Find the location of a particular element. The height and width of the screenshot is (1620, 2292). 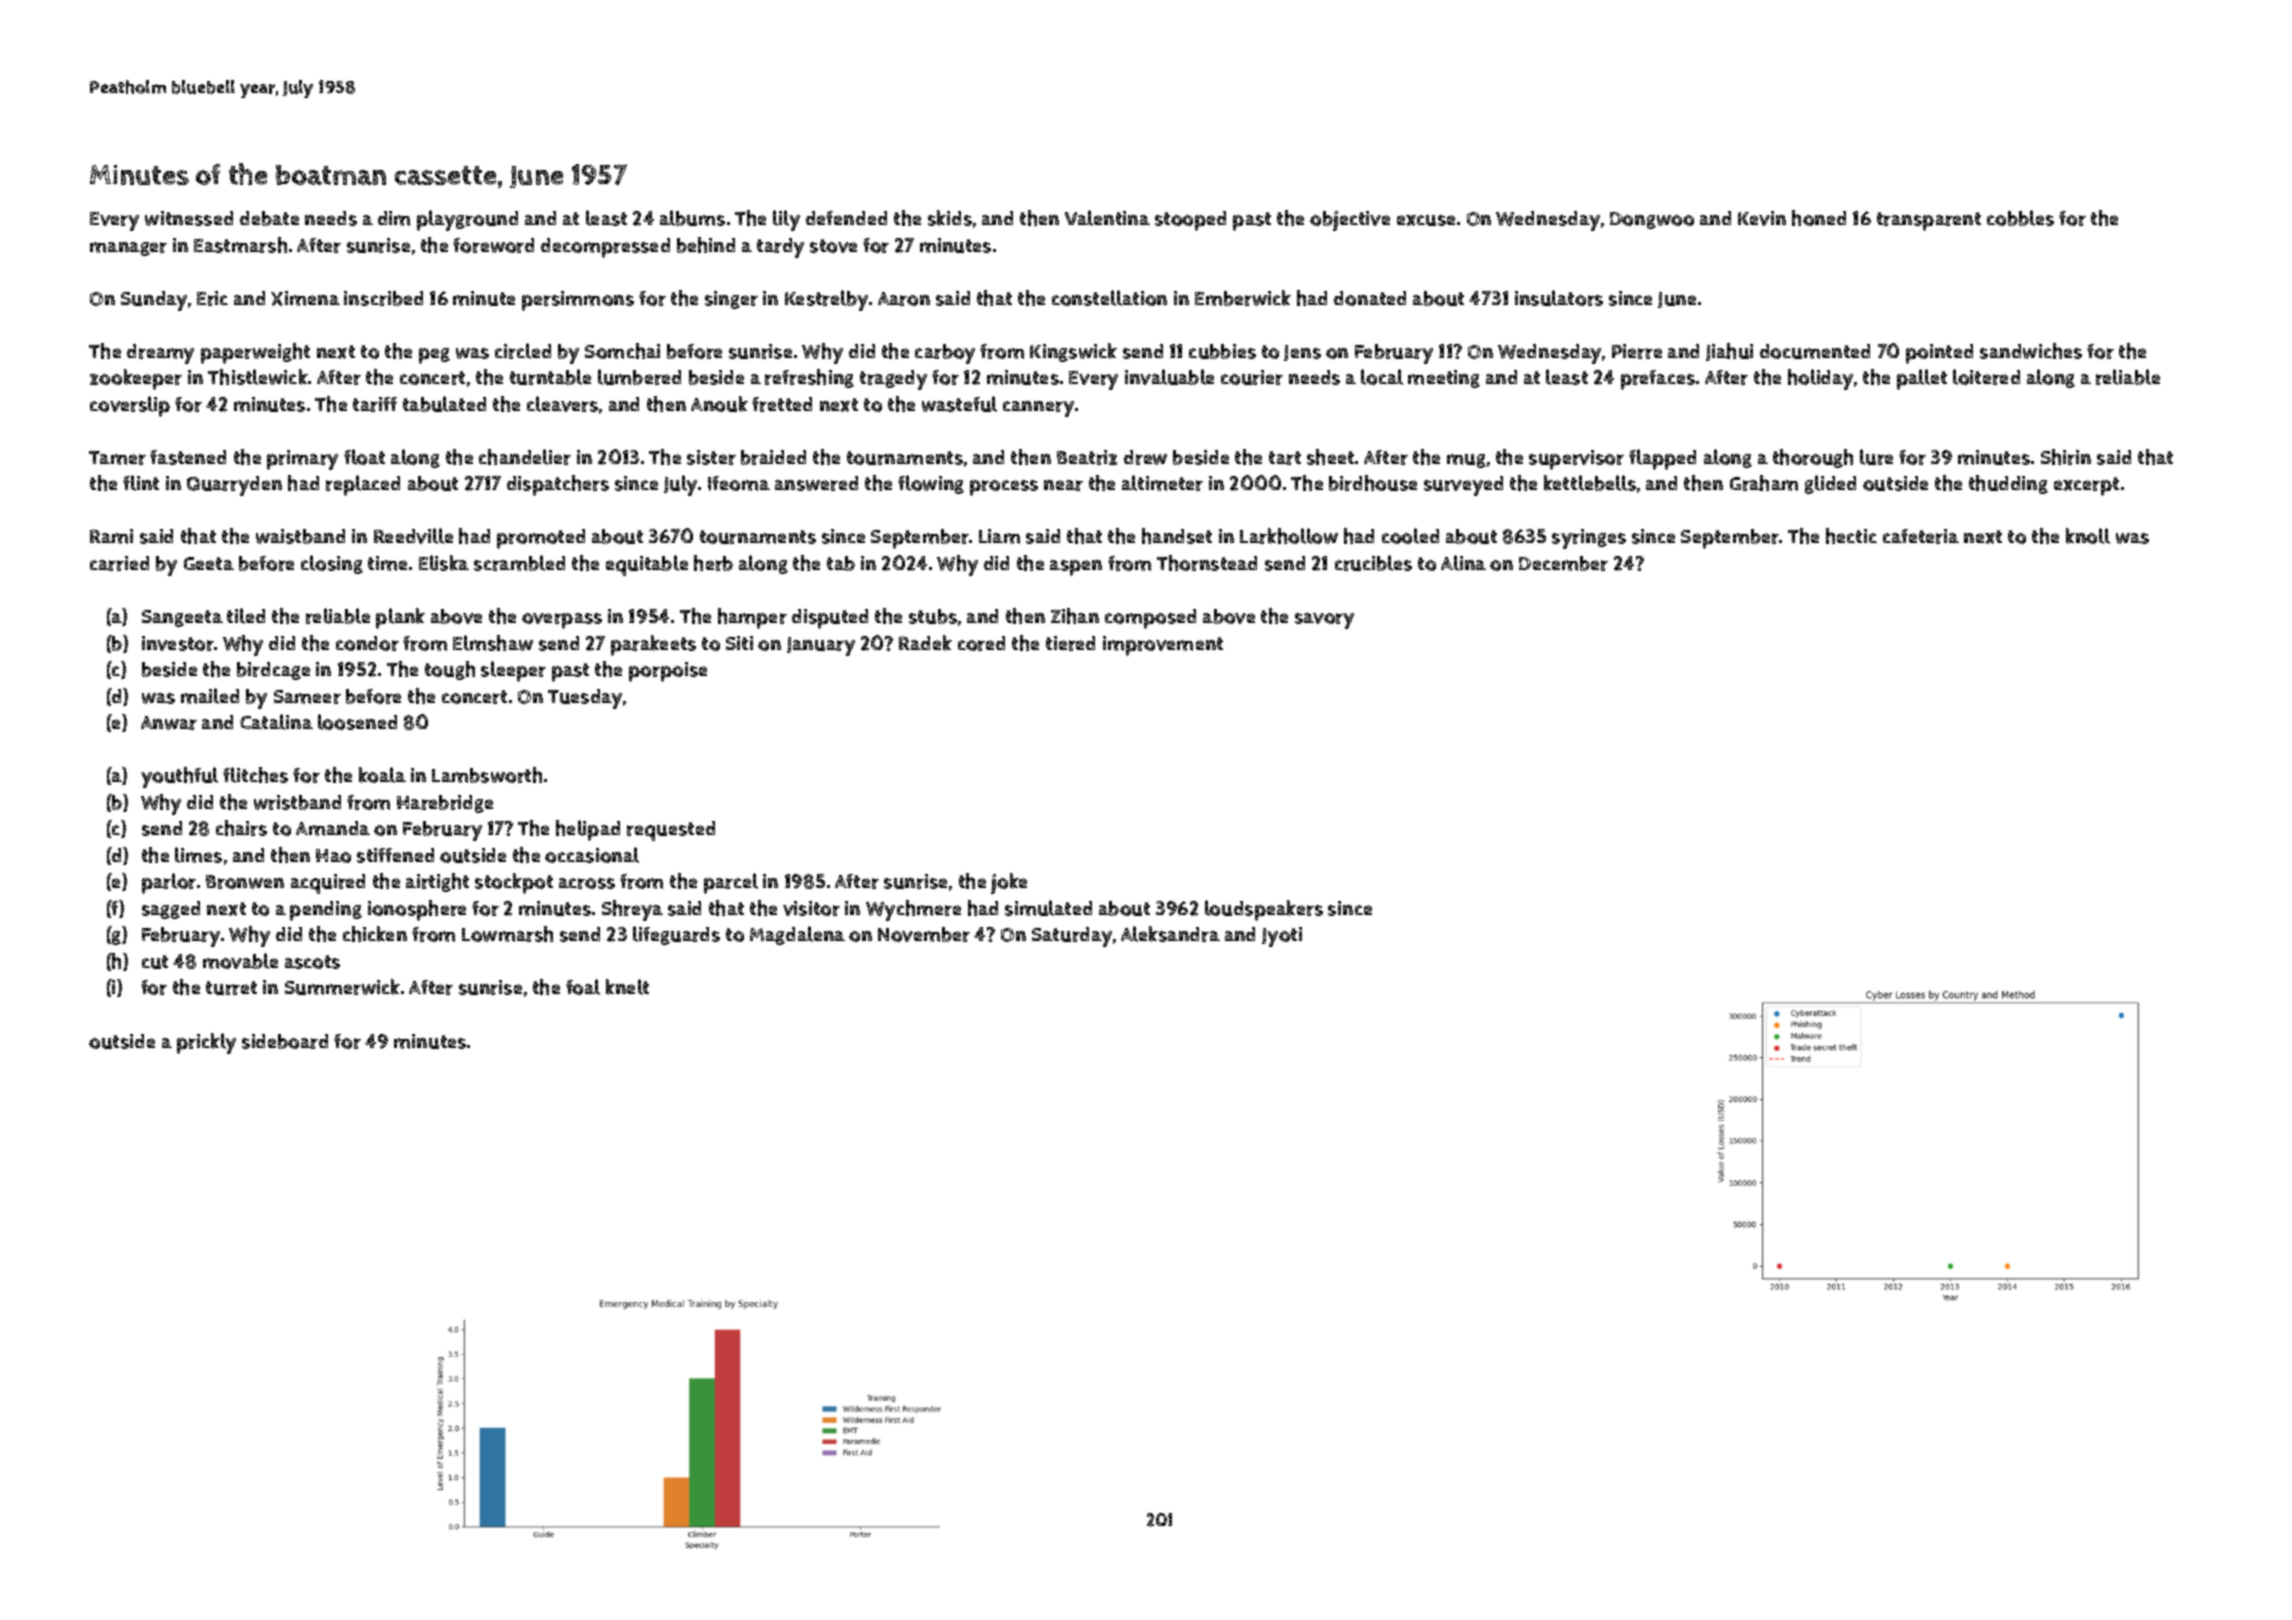

porpoise is located at coordinates (668, 672).
